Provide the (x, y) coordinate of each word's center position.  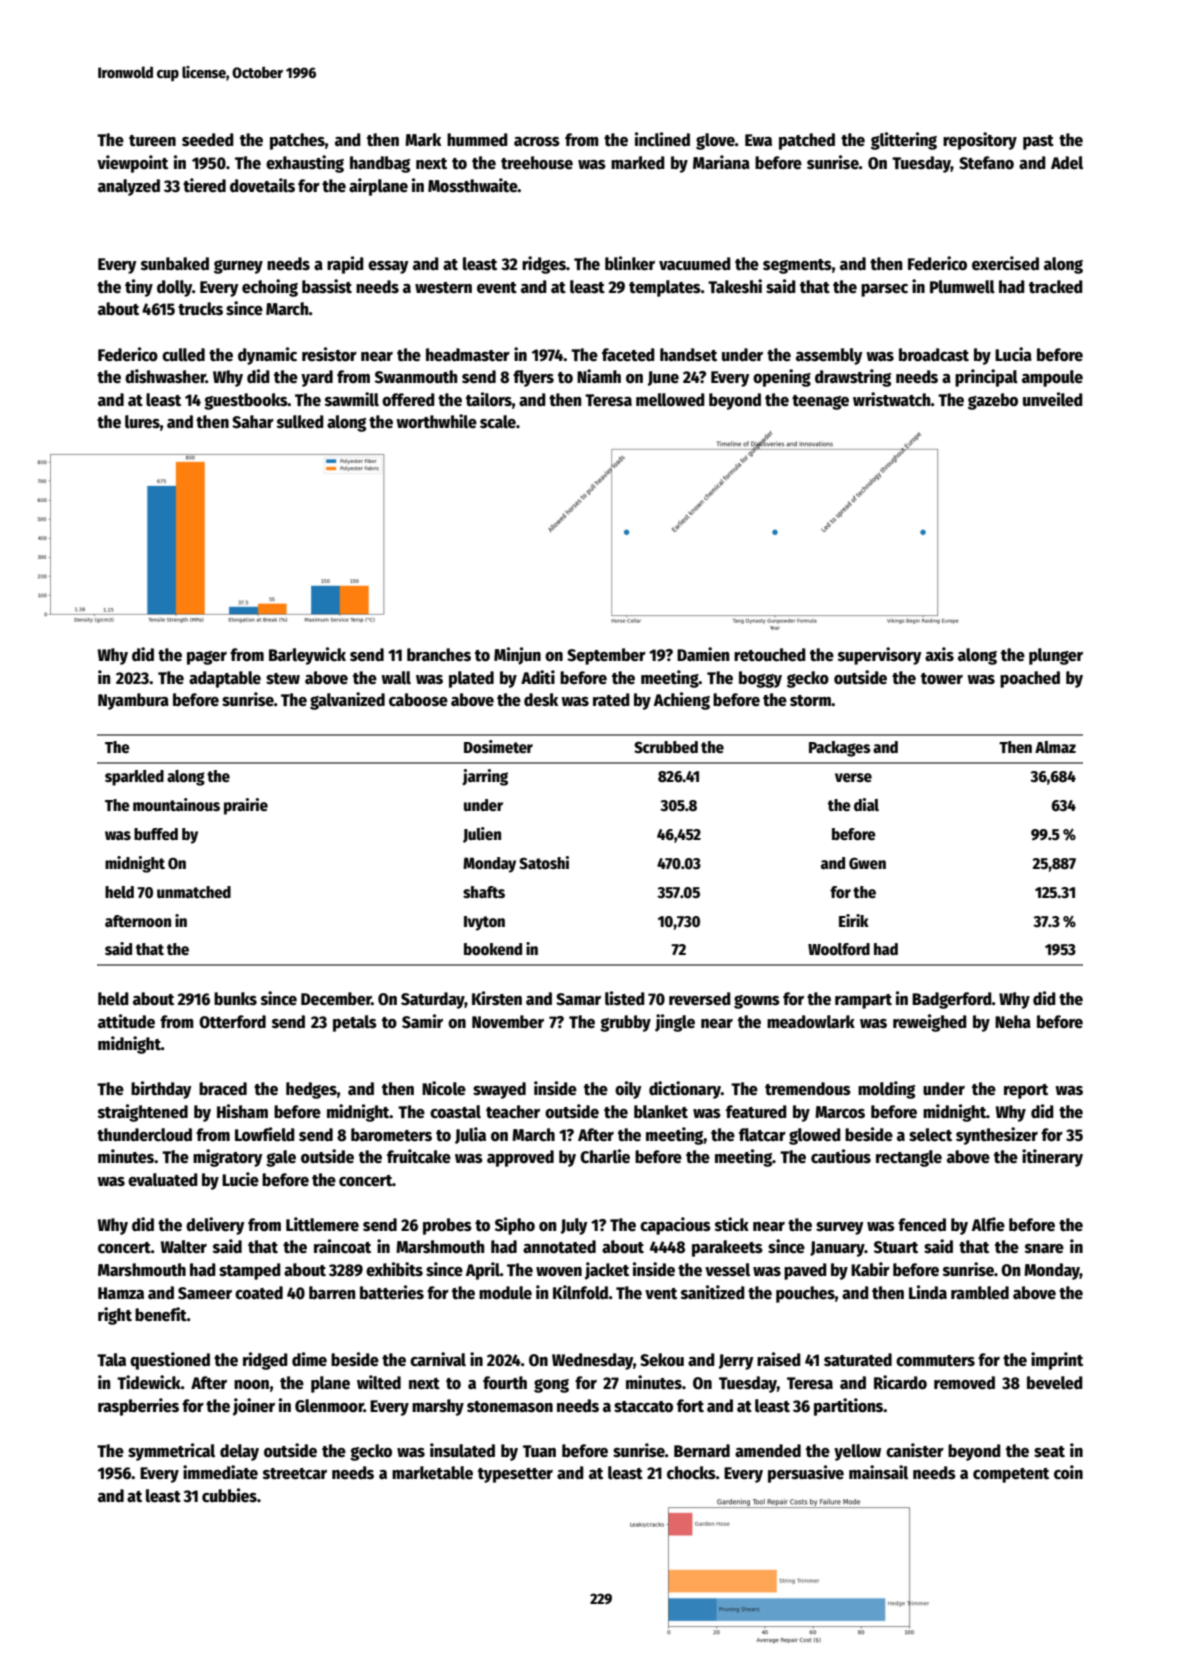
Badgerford (952, 1000)
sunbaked (175, 264)
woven (559, 1272)
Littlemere (322, 1224)
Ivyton (484, 923)
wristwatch (892, 399)
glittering (904, 141)
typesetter (515, 1475)
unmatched (194, 892)
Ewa (758, 140)
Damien (703, 654)
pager (207, 658)
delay (239, 1452)
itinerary (1052, 1158)
